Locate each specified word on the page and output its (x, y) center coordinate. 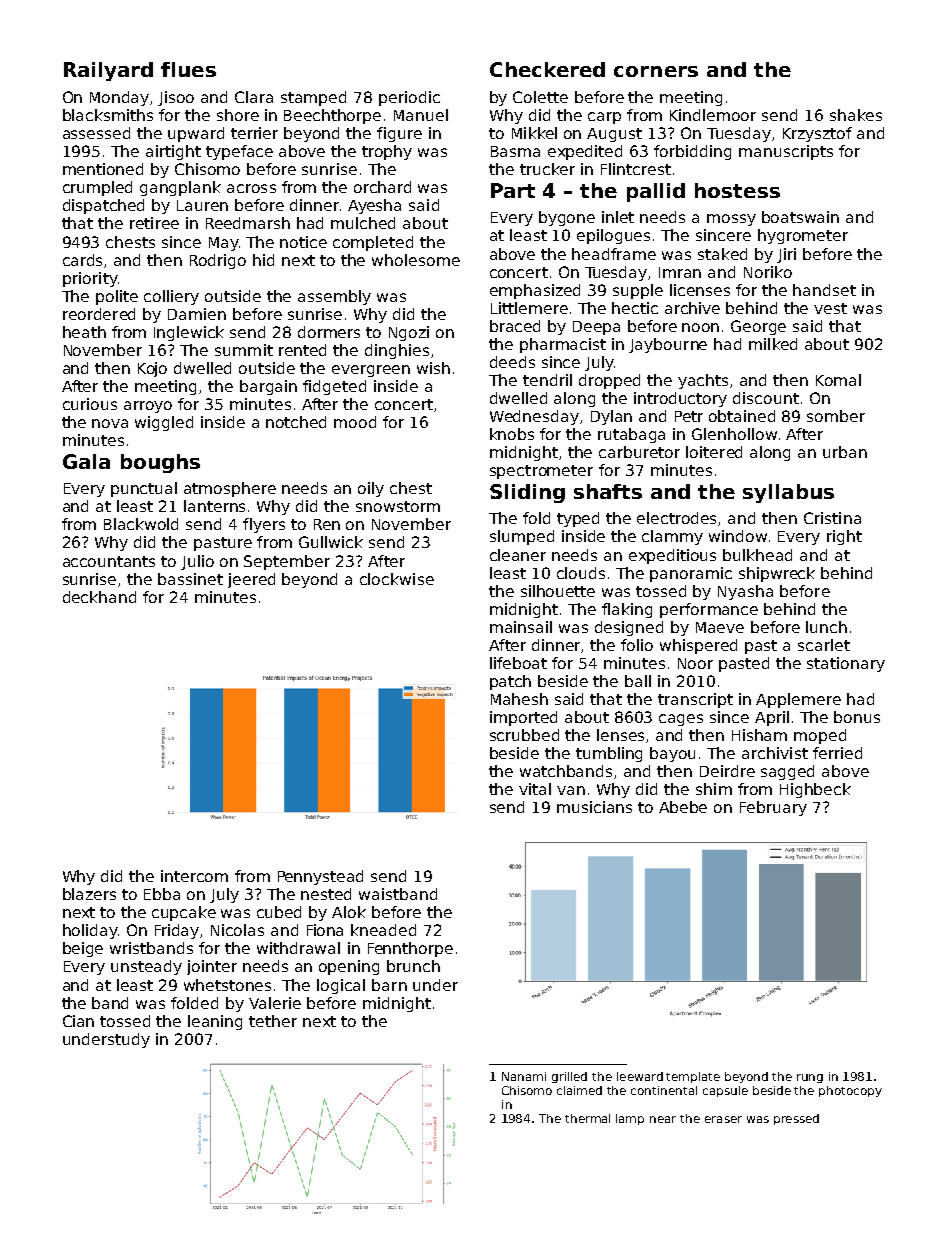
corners (656, 71)
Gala (86, 461)
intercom (194, 876)
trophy (387, 152)
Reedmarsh (248, 223)
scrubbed (524, 735)
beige (83, 949)
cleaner (518, 555)
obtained (742, 416)
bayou (672, 754)
